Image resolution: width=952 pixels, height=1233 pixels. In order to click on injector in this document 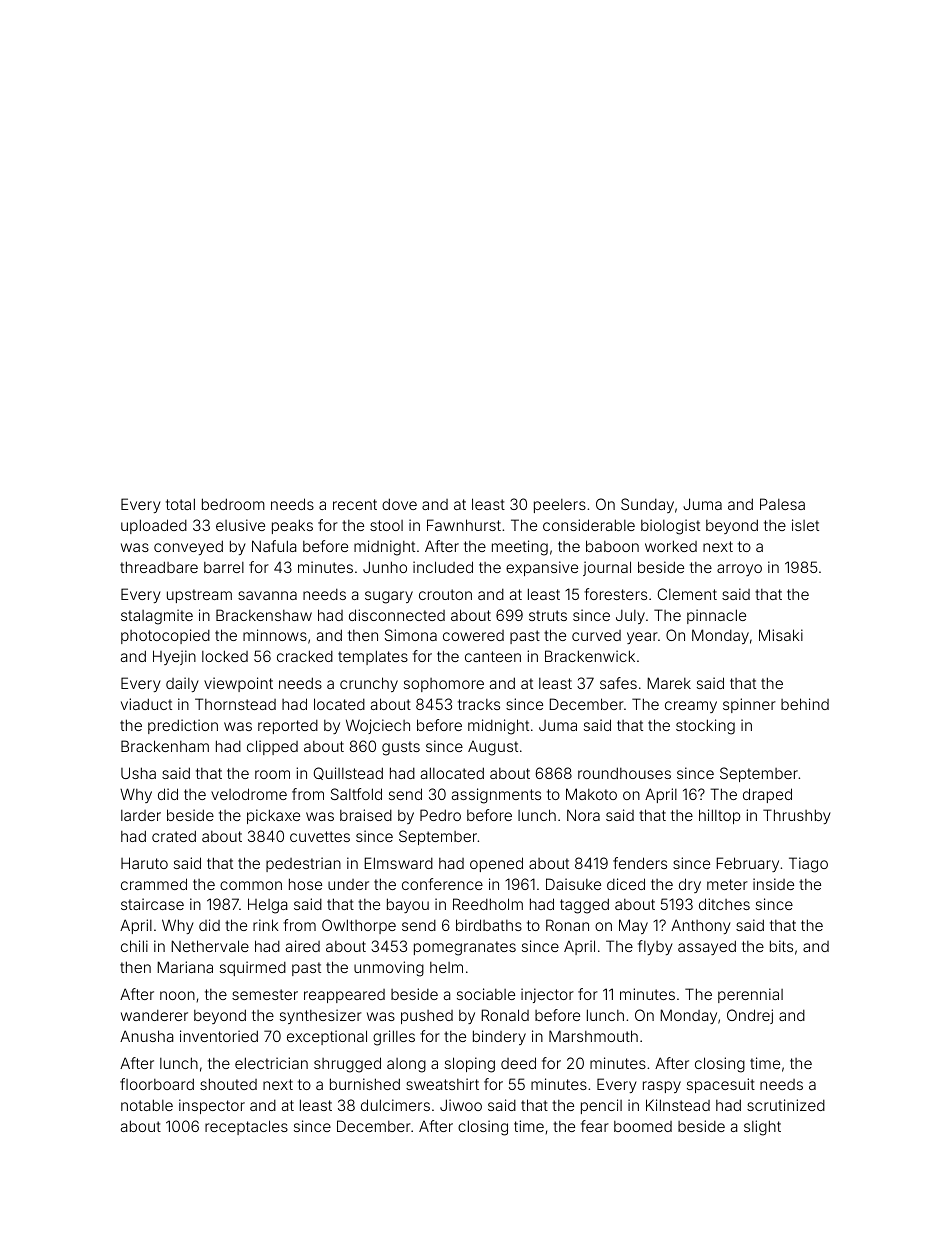, I will do `click(547, 995)`.
